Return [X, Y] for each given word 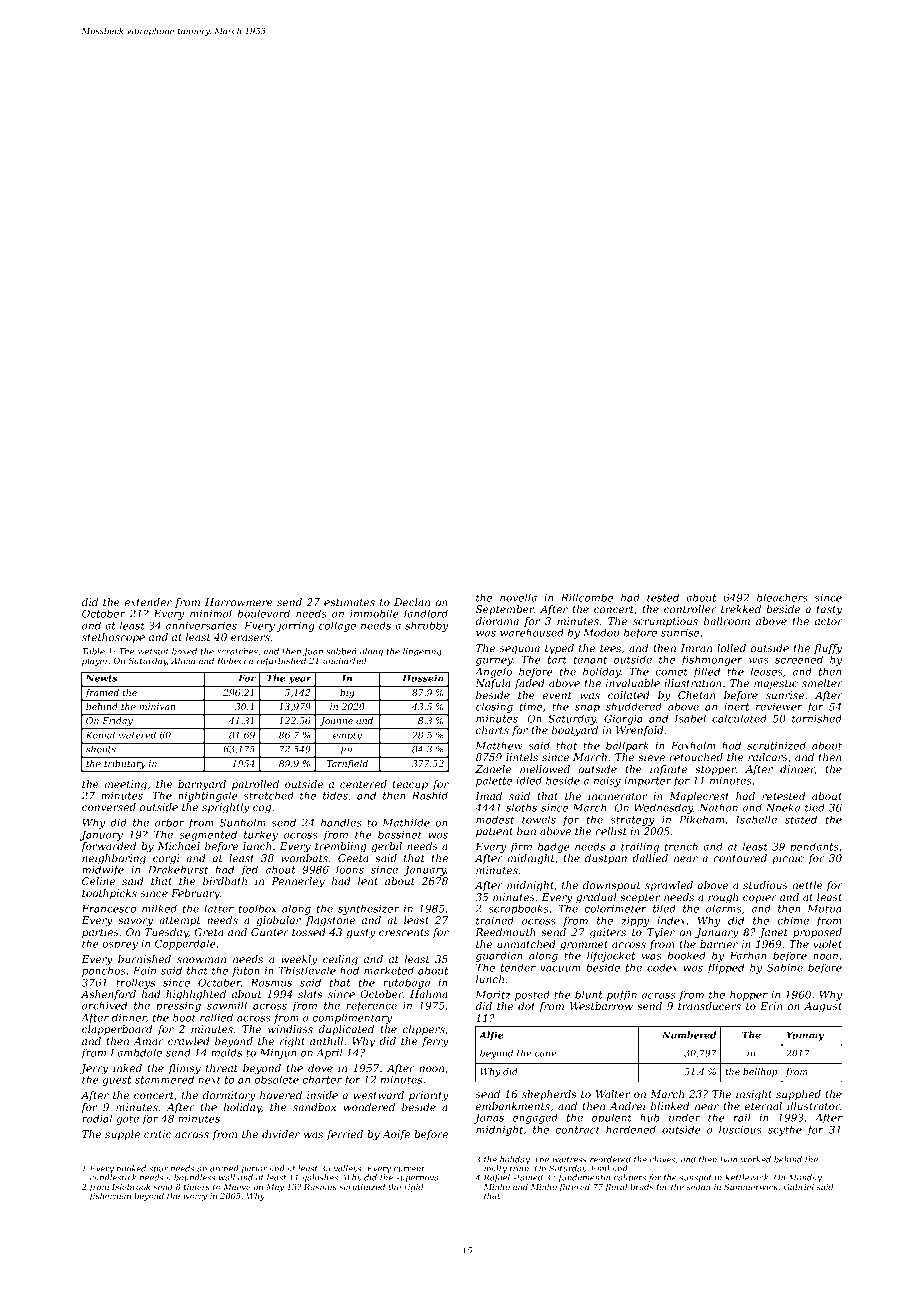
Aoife [396, 1135]
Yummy [805, 1036]
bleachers [782, 597]
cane [545, 1054]
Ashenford [108, 995]
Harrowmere [239, 602]
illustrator [813, 1106]
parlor [254, 1169]
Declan [412, 602]
